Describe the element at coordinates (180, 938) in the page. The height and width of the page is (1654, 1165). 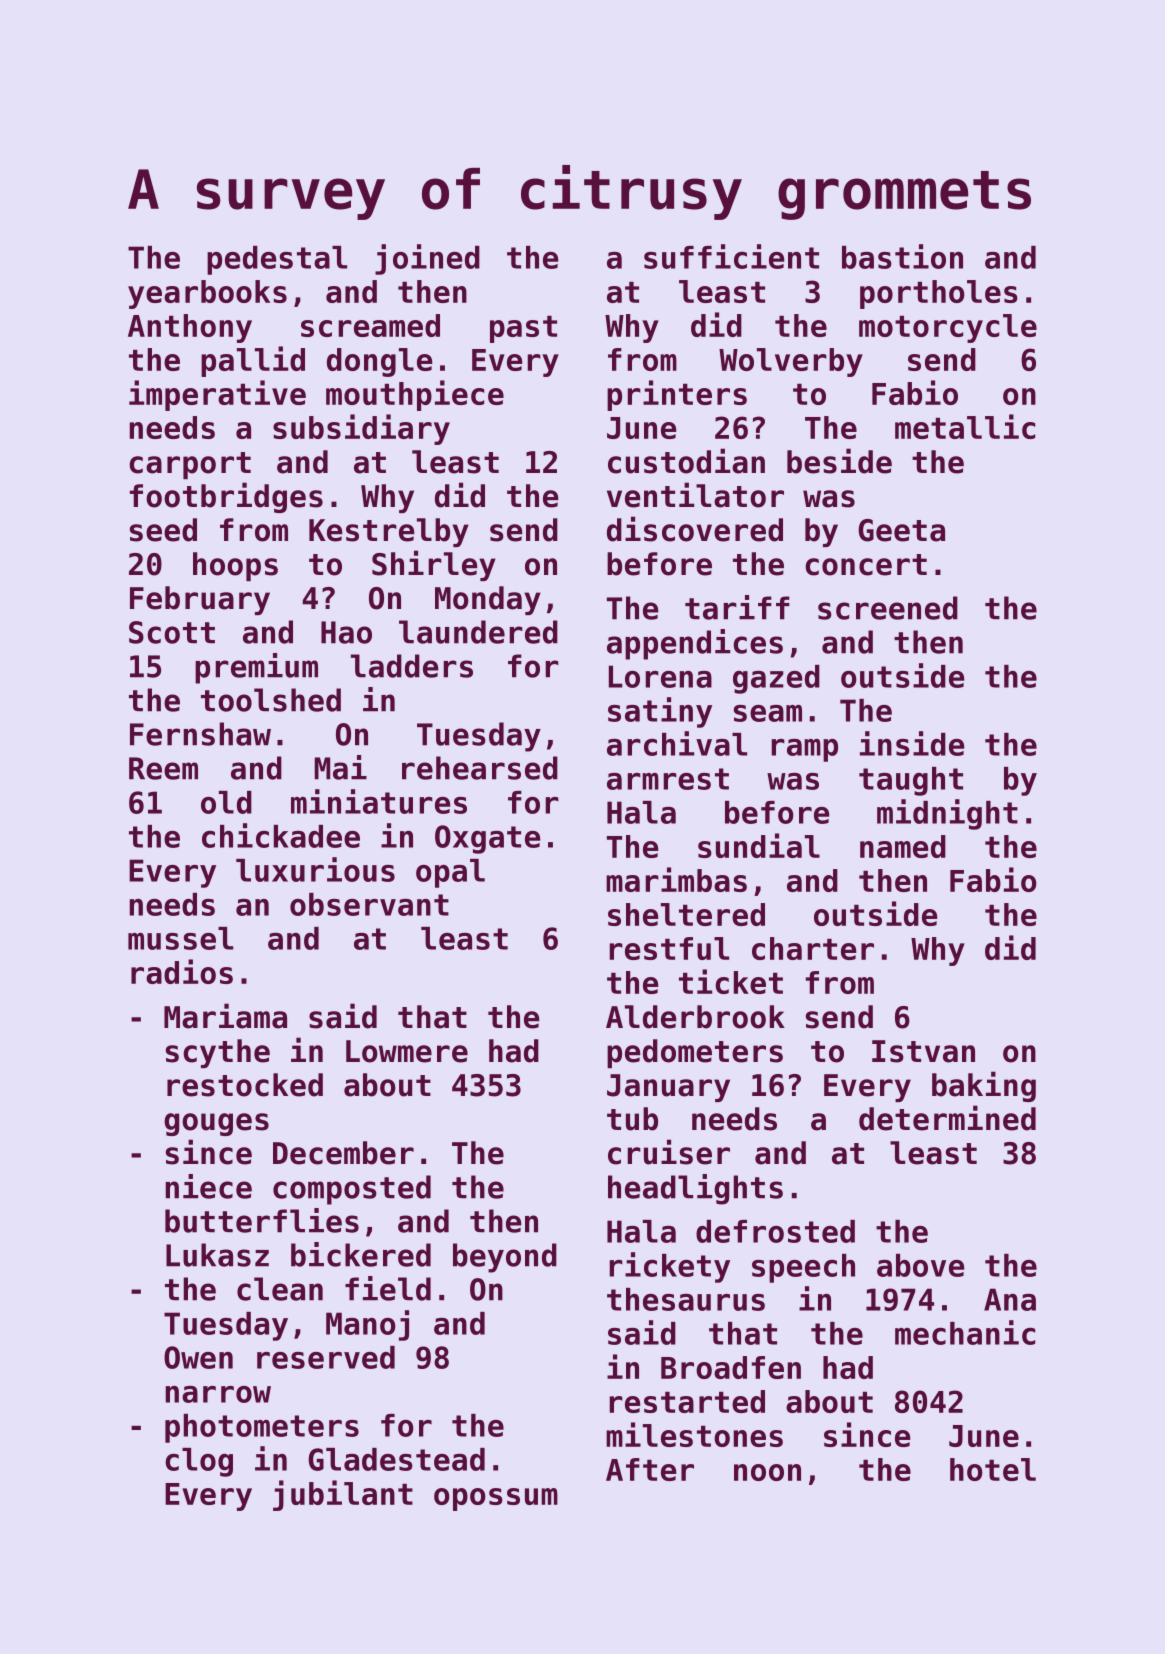
I see `mussel` at that location.
